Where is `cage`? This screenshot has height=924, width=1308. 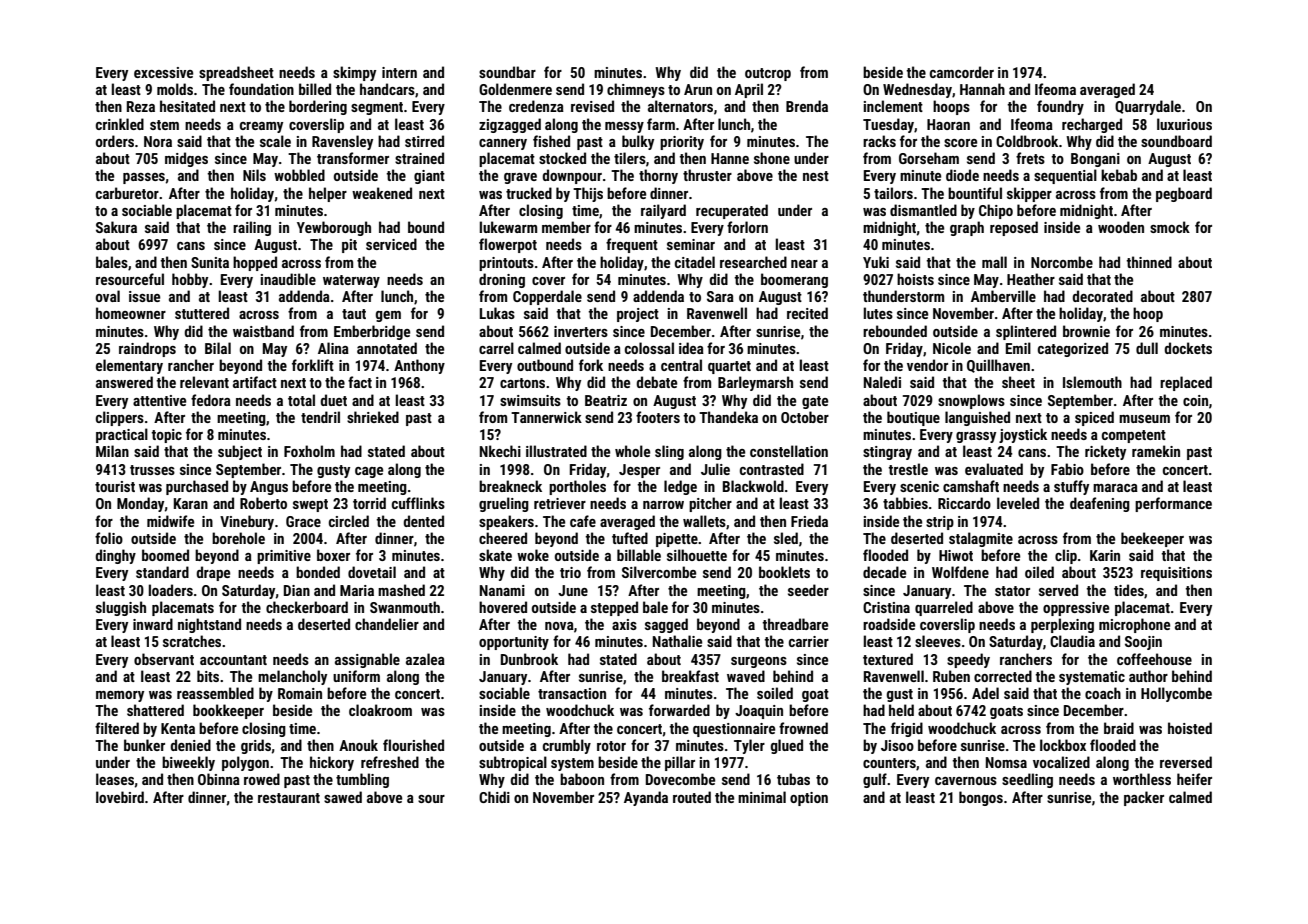
cage is located at coordinates (369, 472).
